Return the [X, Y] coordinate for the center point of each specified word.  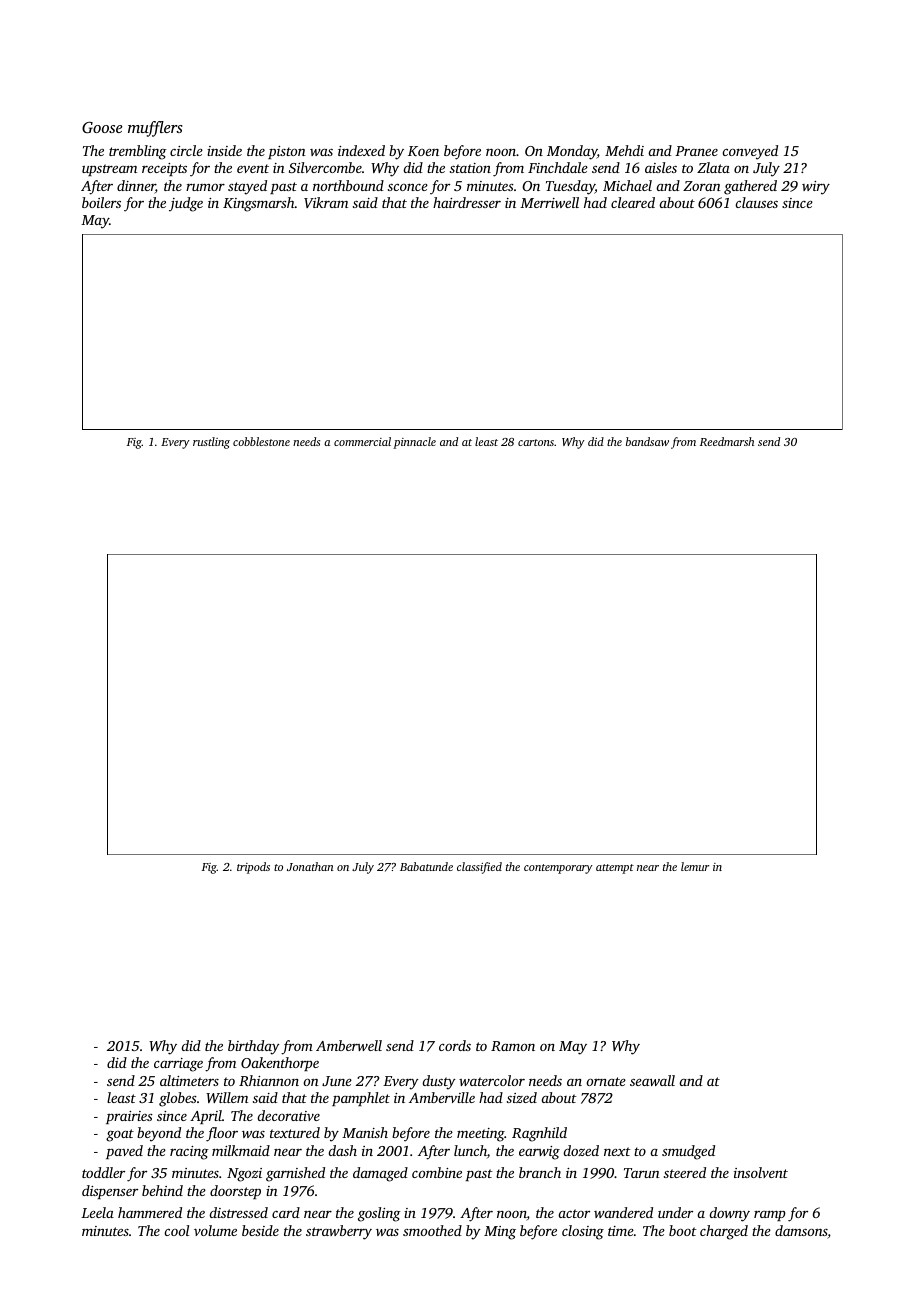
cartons [536, 442]
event [253, 168]
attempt [615, 869]
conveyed [750, 152]
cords [455, 1045]
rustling [211, 443]
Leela [97, 1212]
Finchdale [558, 167]
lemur [695, 866]
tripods [253, 868]
